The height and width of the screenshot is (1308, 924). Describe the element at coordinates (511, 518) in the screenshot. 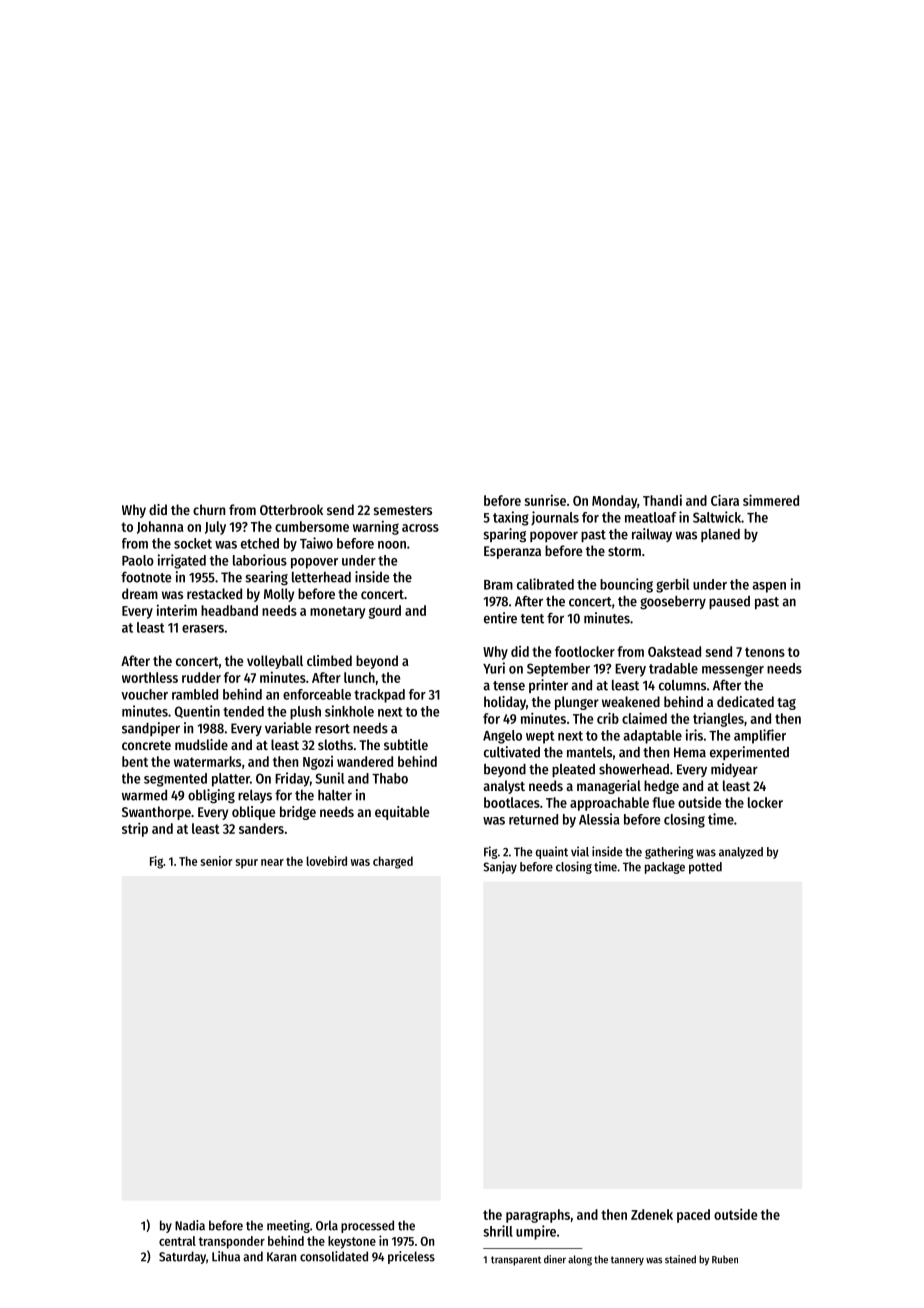

I see `taxing` at that location.
